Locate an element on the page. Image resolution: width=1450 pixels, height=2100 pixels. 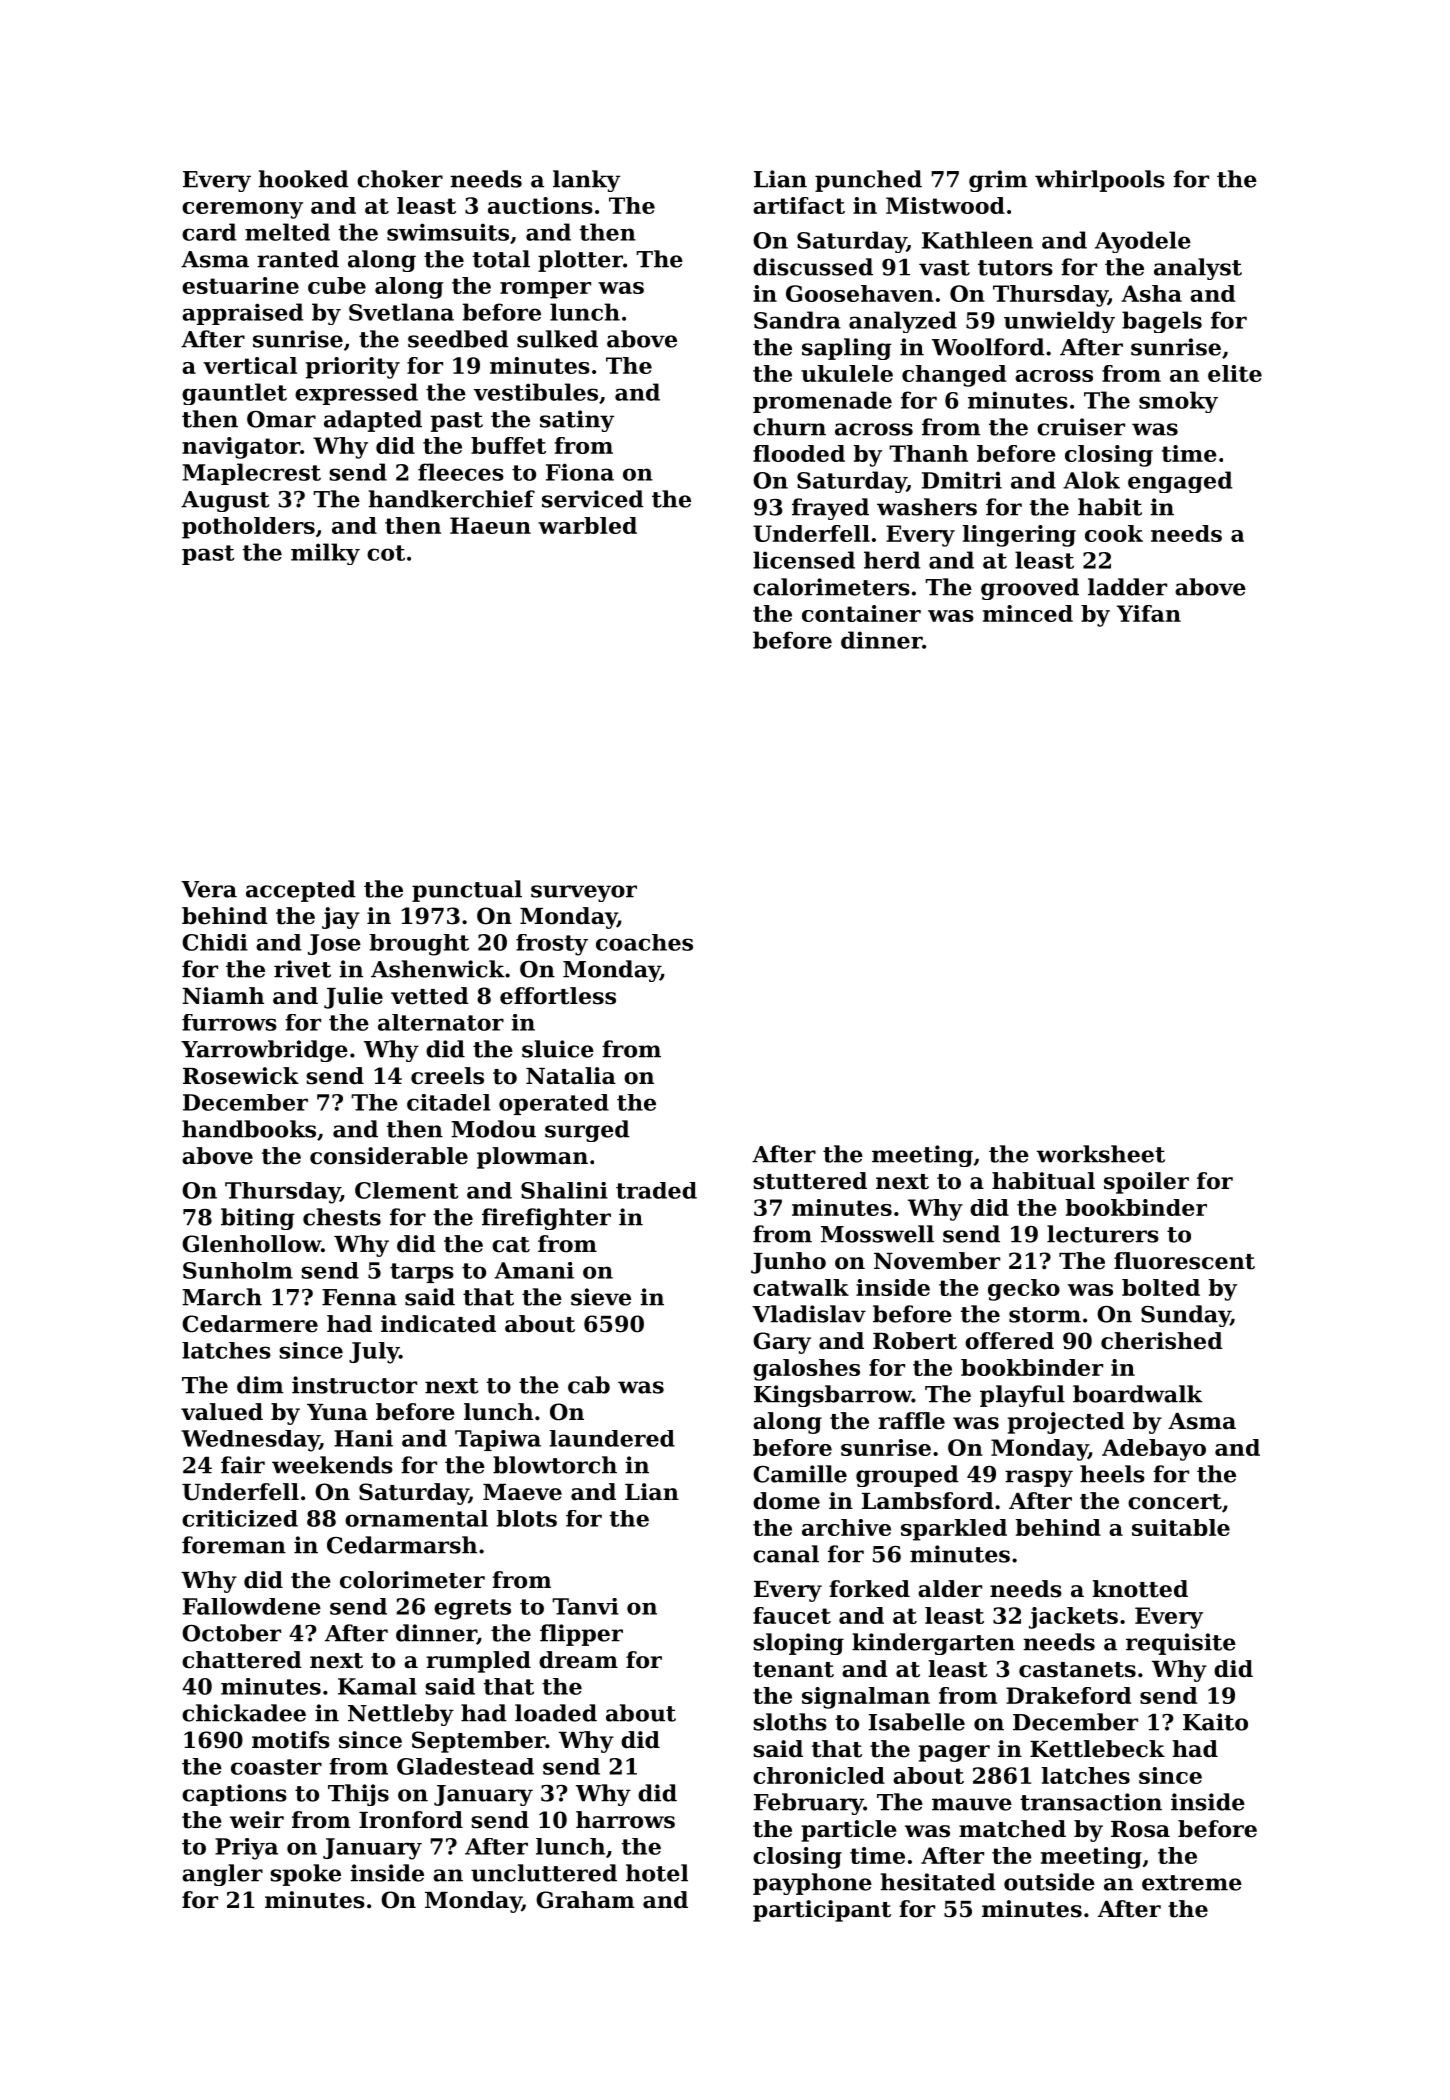
Vera is located at coordinates (209, 889).
